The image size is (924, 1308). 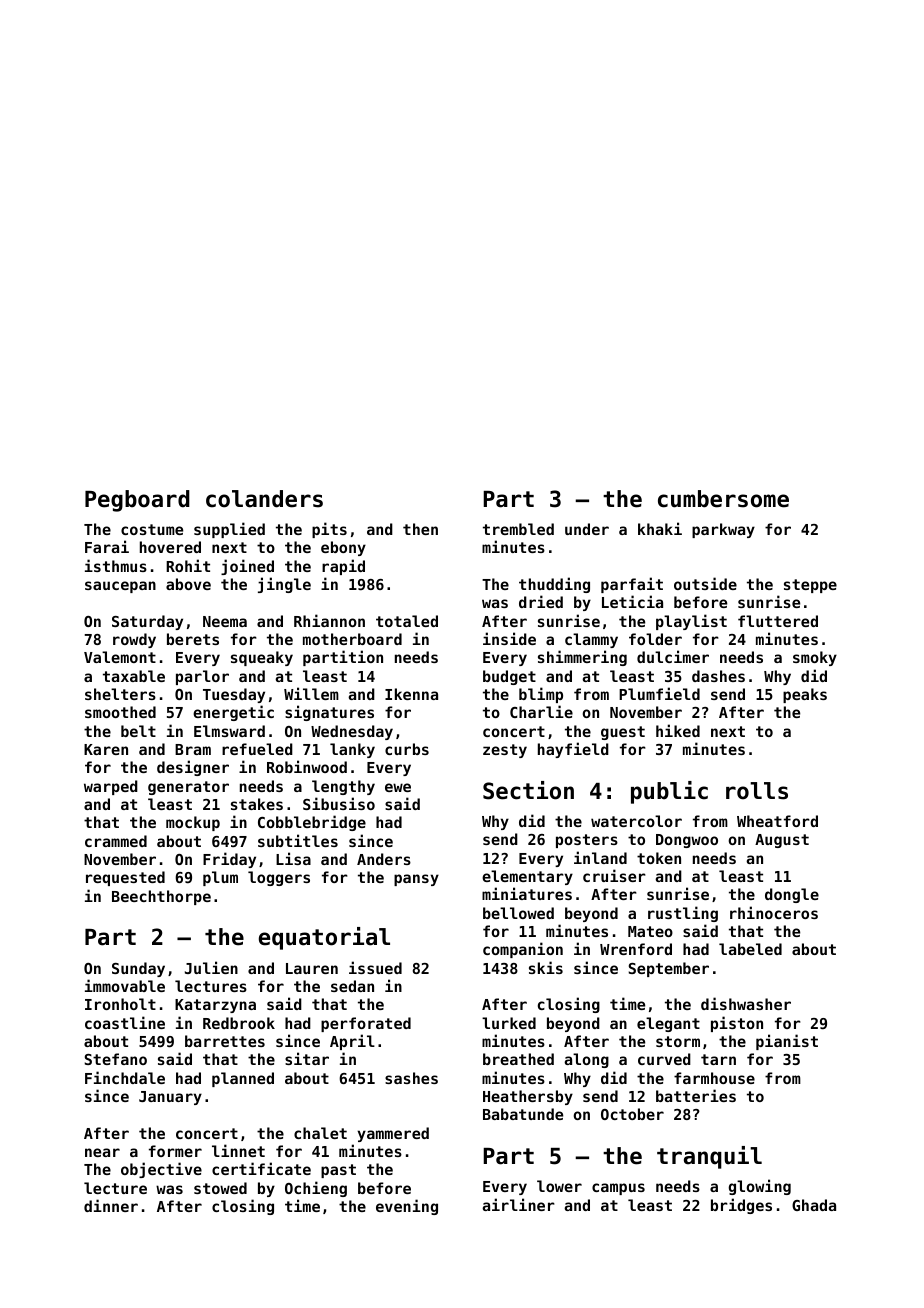 I want to click on costume, so click(x=152, y=529).
